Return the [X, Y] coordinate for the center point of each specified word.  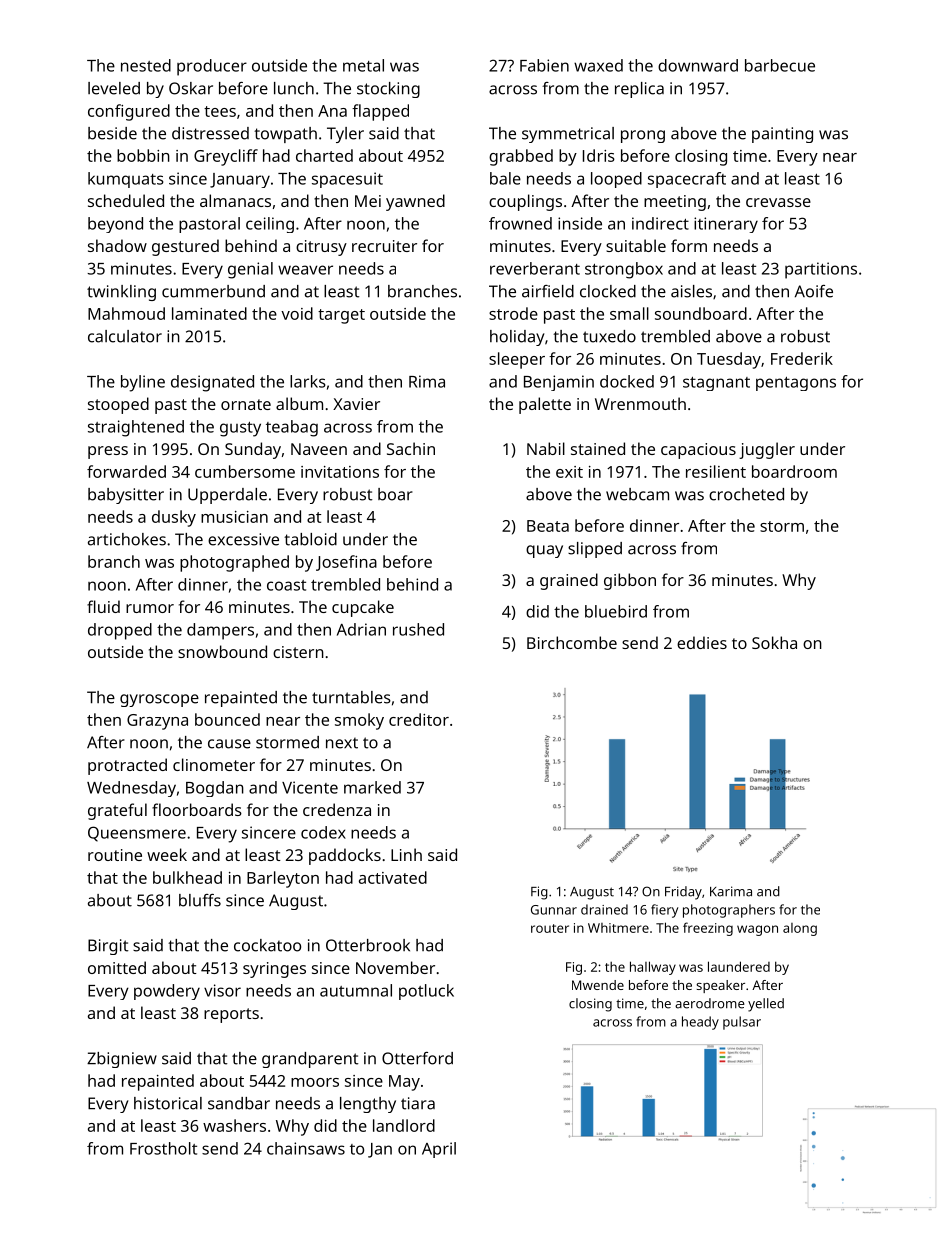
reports [231, 1015]
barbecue [780, 65]
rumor [150, 608]
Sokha [774, 642]
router [550, 928]
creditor [419, 719]
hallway [653, 968]
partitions [821, 270]
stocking [388, 90]
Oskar [191, 88]
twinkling [121, 293]
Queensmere [137, 834]
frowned [520, 223]
